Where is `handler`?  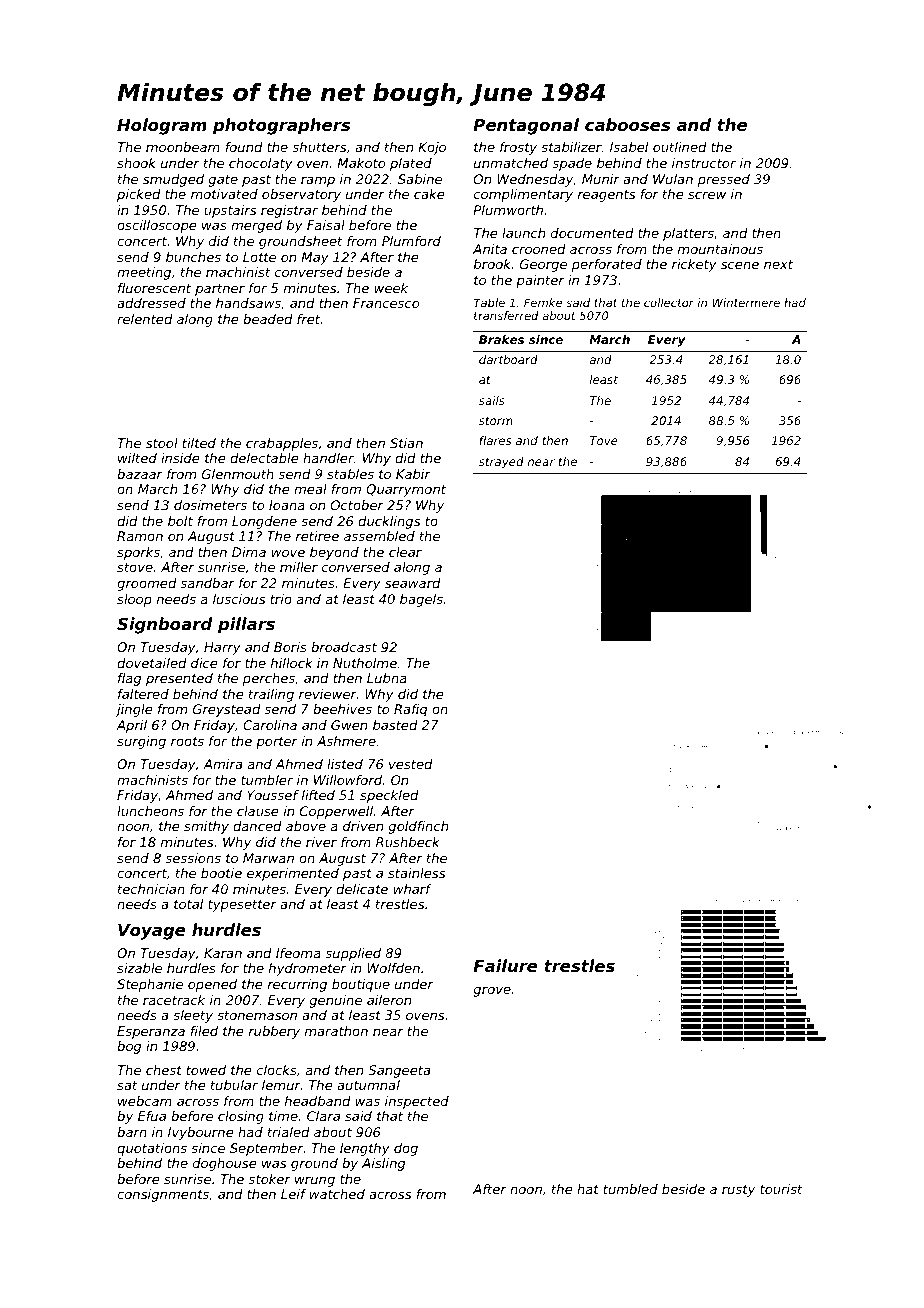
handler is located at coordinates (328, 458).
